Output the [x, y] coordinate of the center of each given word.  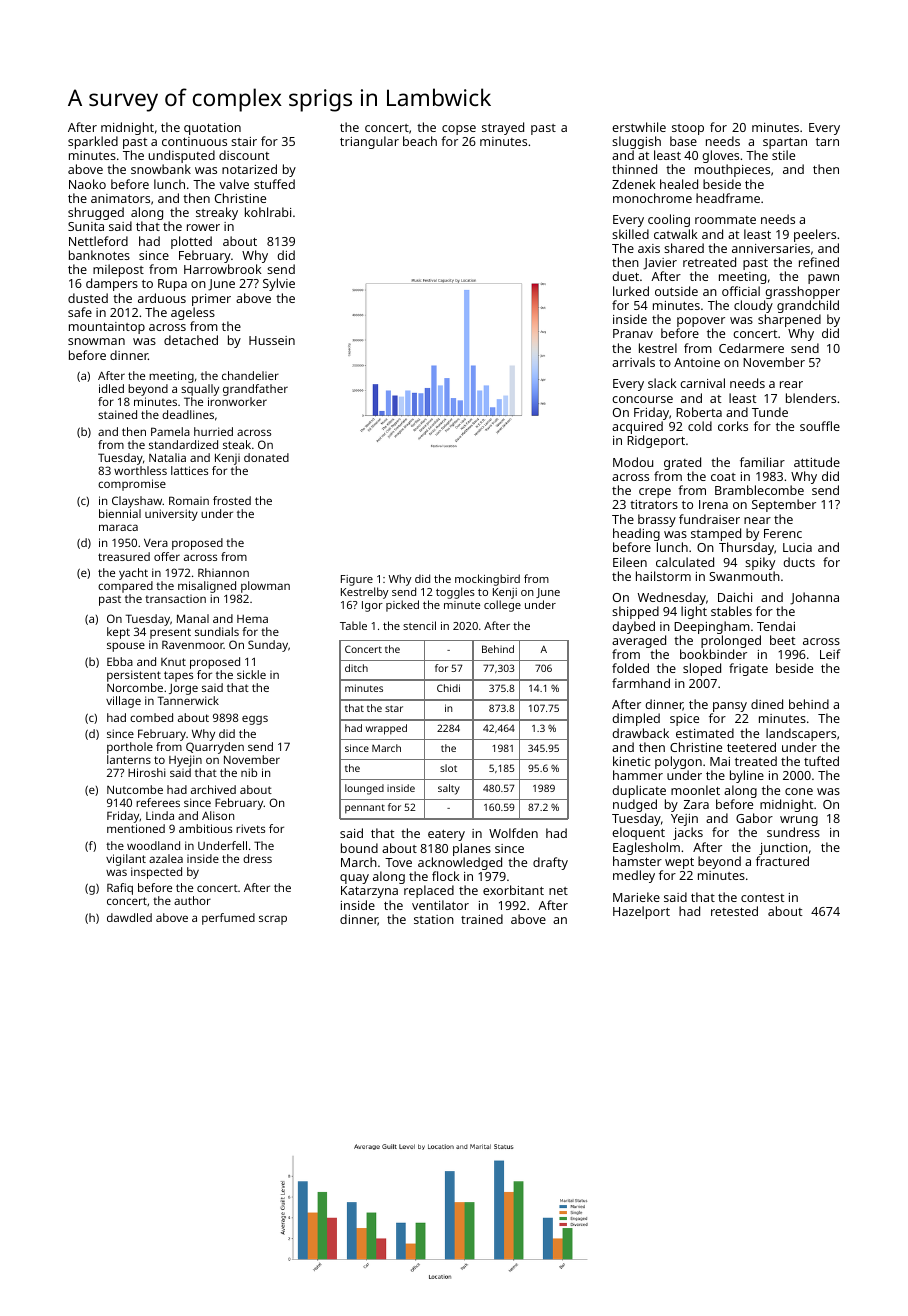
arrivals [633, 362]
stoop [688, 129]
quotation [212, 129]
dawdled [129, 917]
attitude [817, 462]
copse [459, 130]
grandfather [255, 390]
